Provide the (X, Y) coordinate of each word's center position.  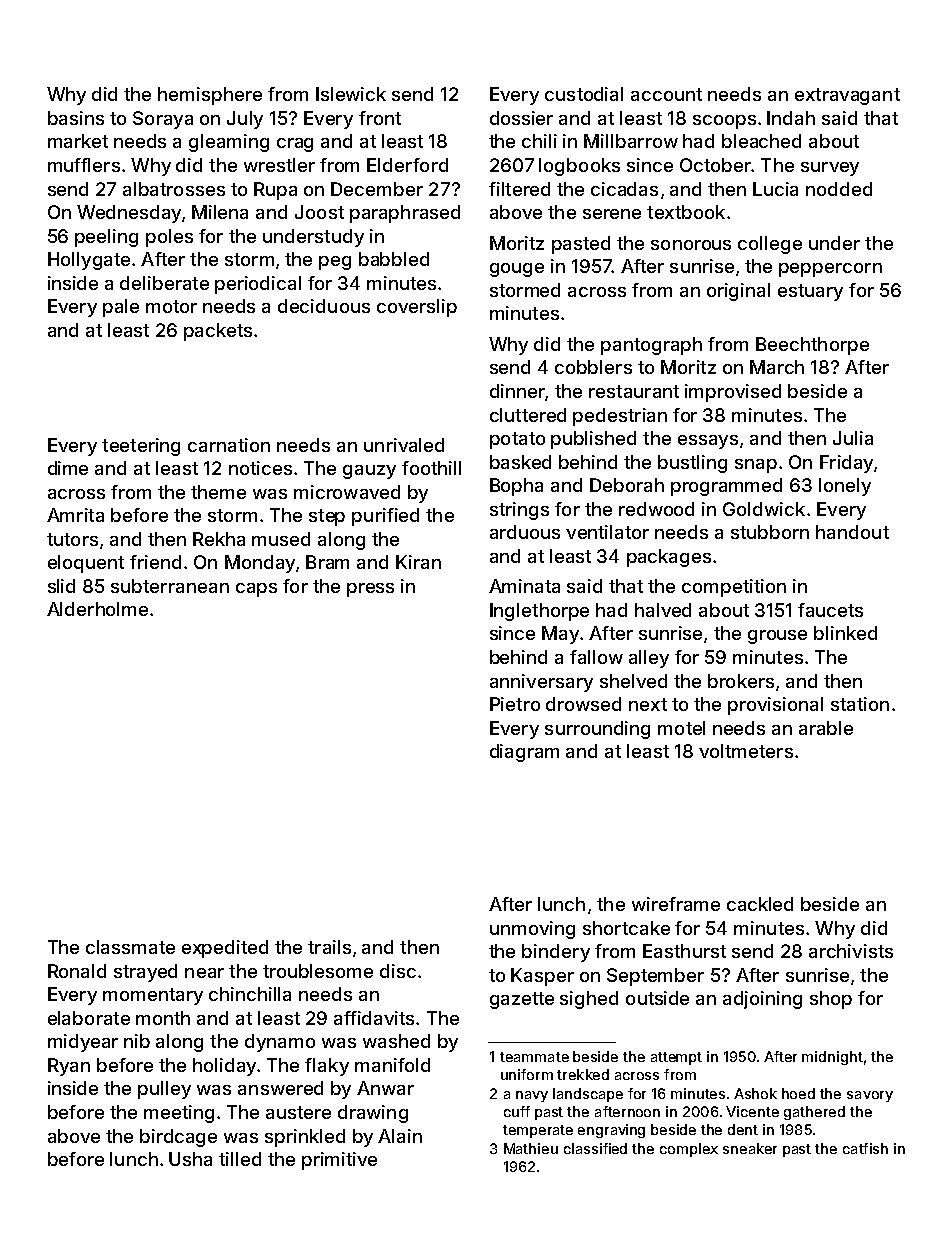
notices (260, 468)
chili (539, 141)
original (738, 292)
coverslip (417, 308)
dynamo (280, 1043)
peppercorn (830, 270)
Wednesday (129, 214)
